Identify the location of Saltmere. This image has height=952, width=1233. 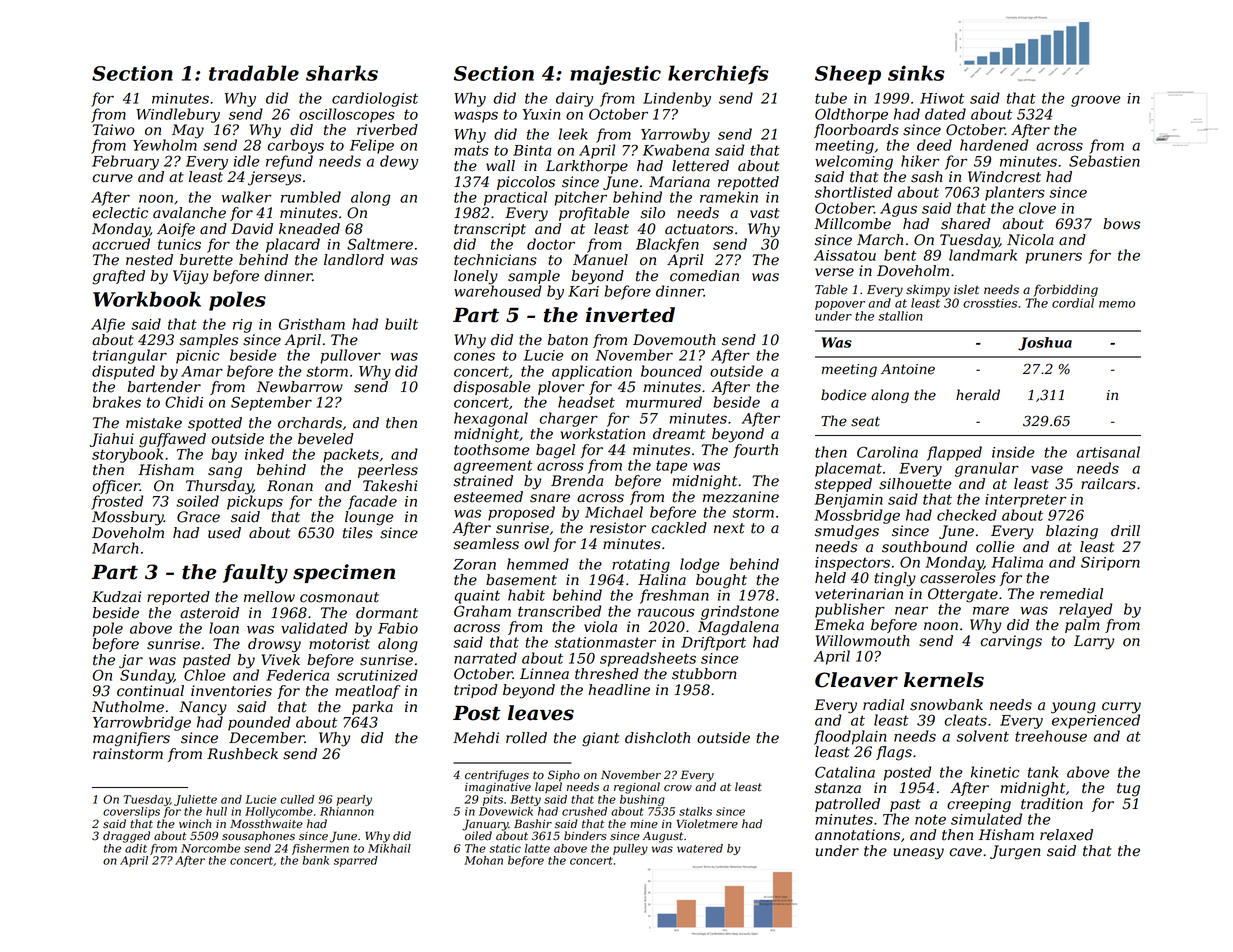
(380, 244).
